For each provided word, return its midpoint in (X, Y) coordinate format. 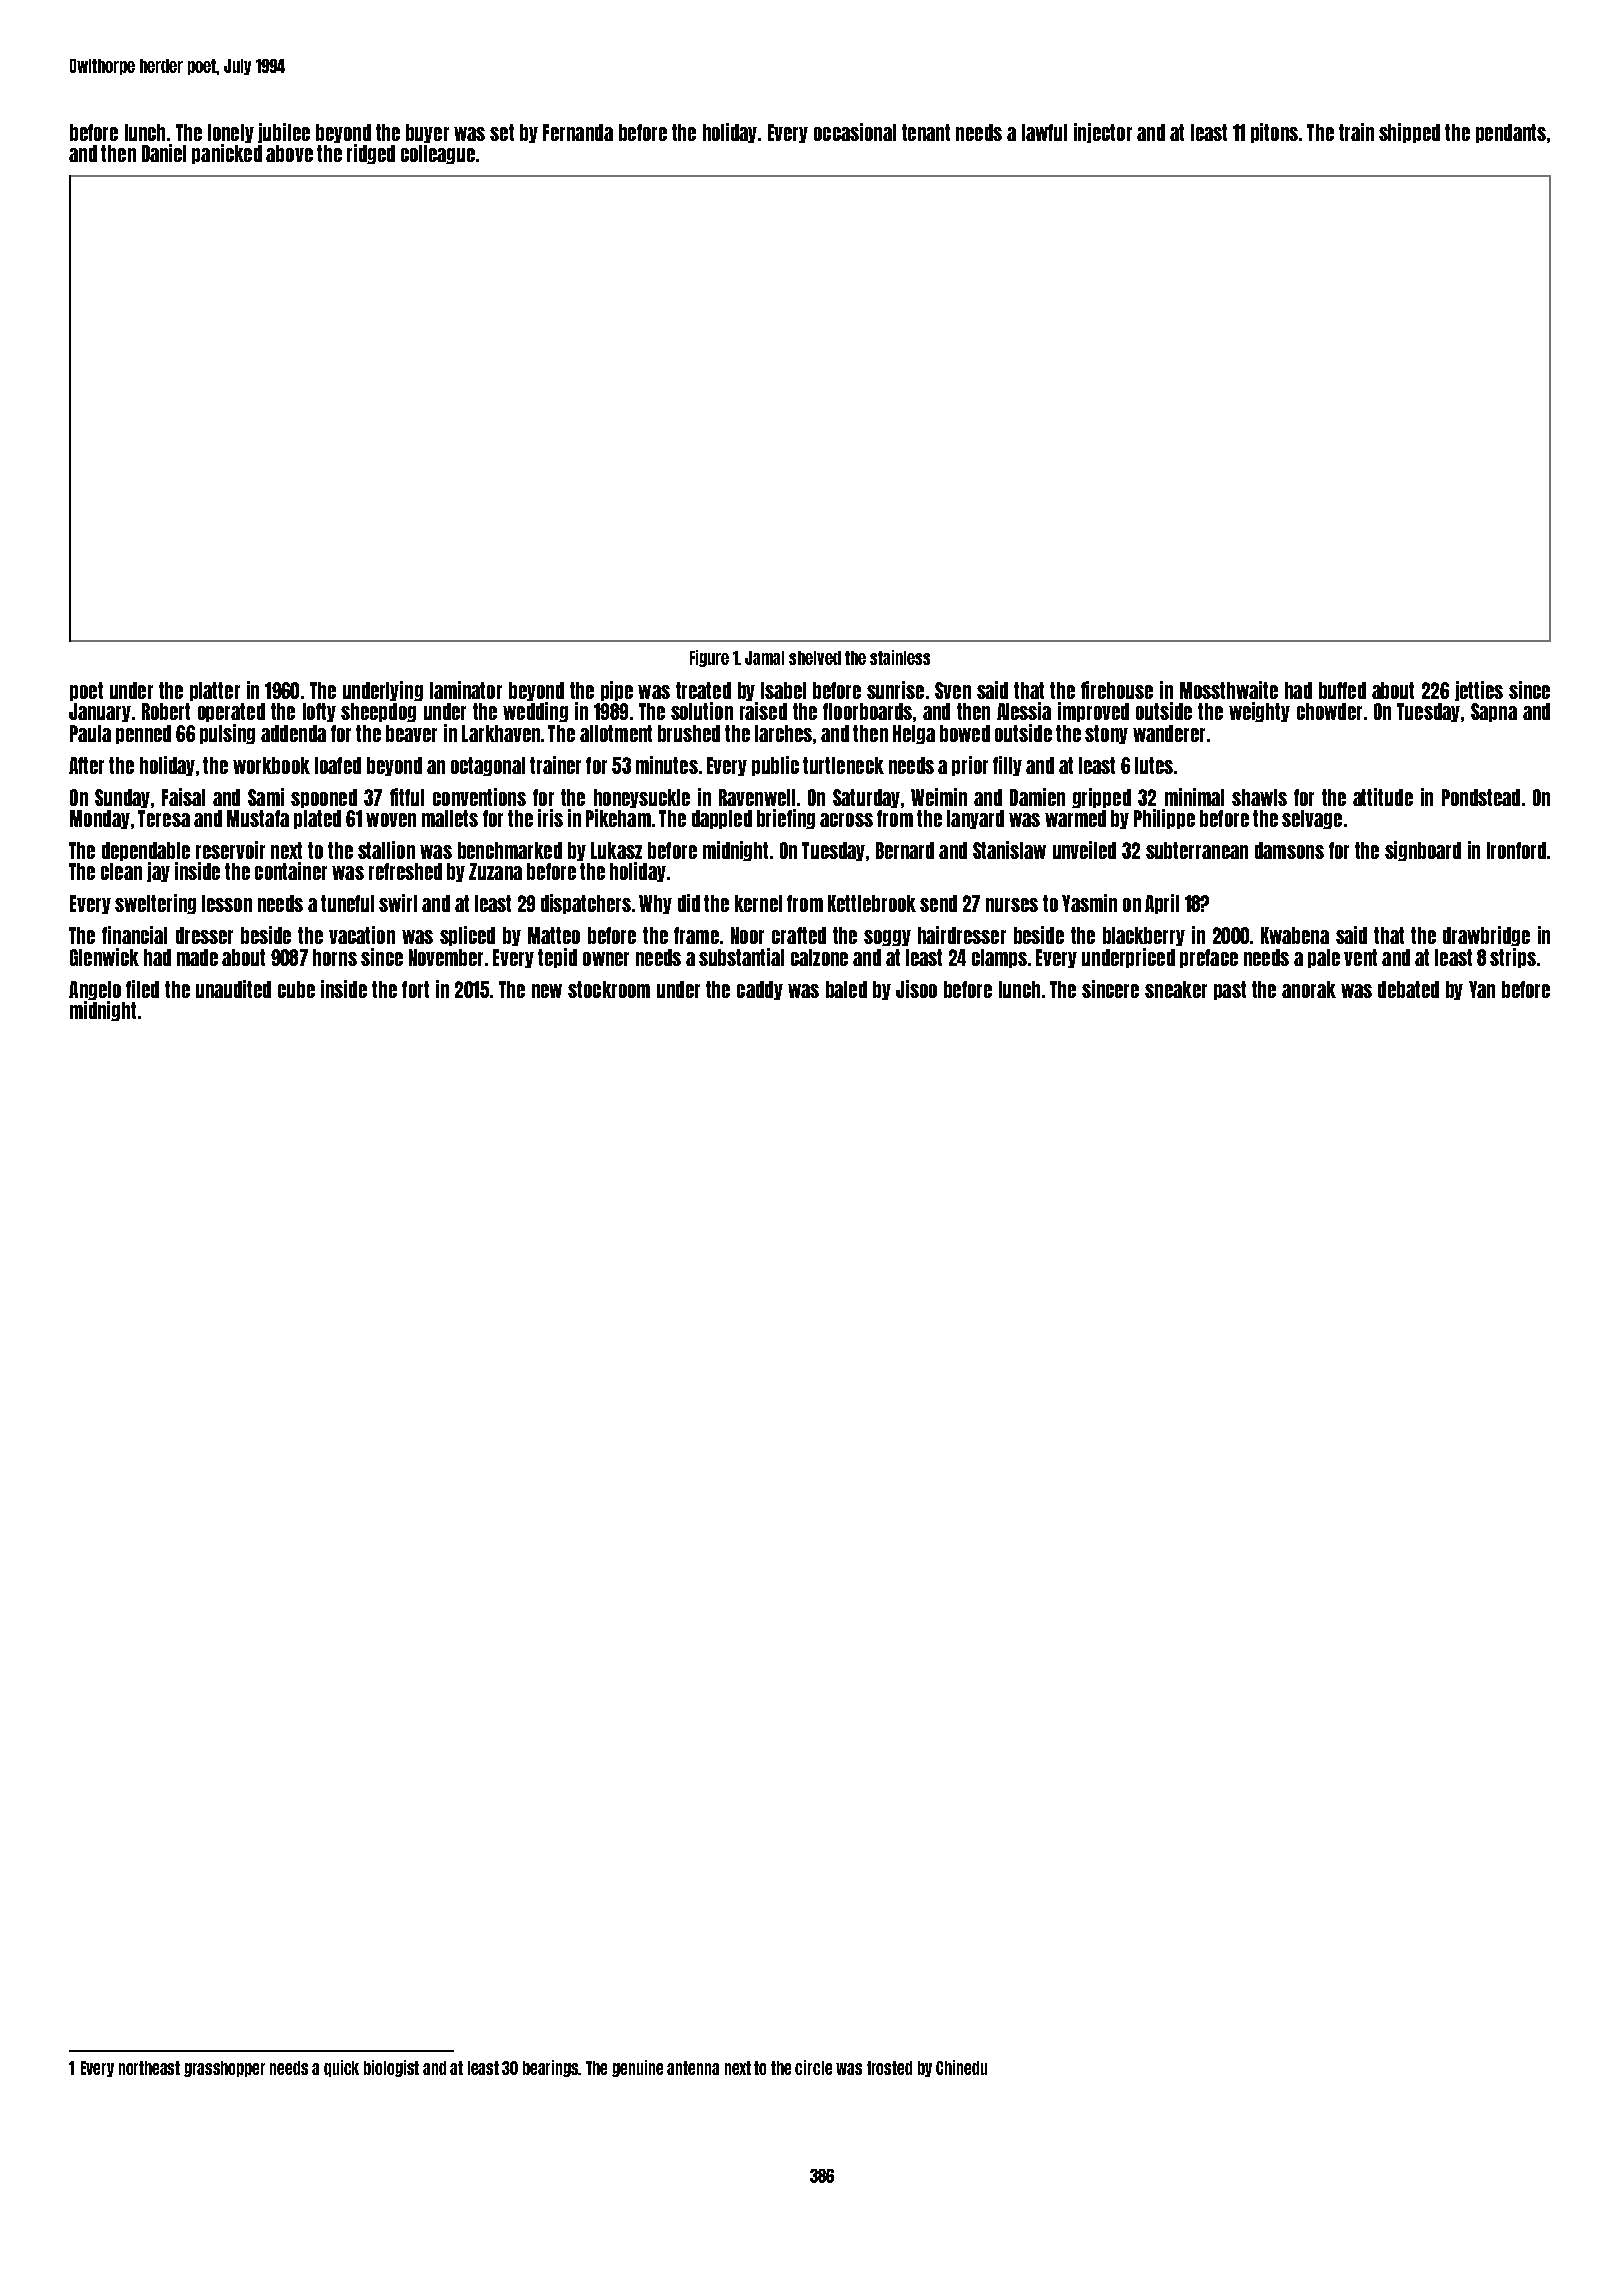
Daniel (164, 153)
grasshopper (224, 2069)
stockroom (609, 989)
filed (142, 989)
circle (813, 2067)
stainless (900, 657)
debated (1408, 989)
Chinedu (961, 2067)
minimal (1194, 797)
